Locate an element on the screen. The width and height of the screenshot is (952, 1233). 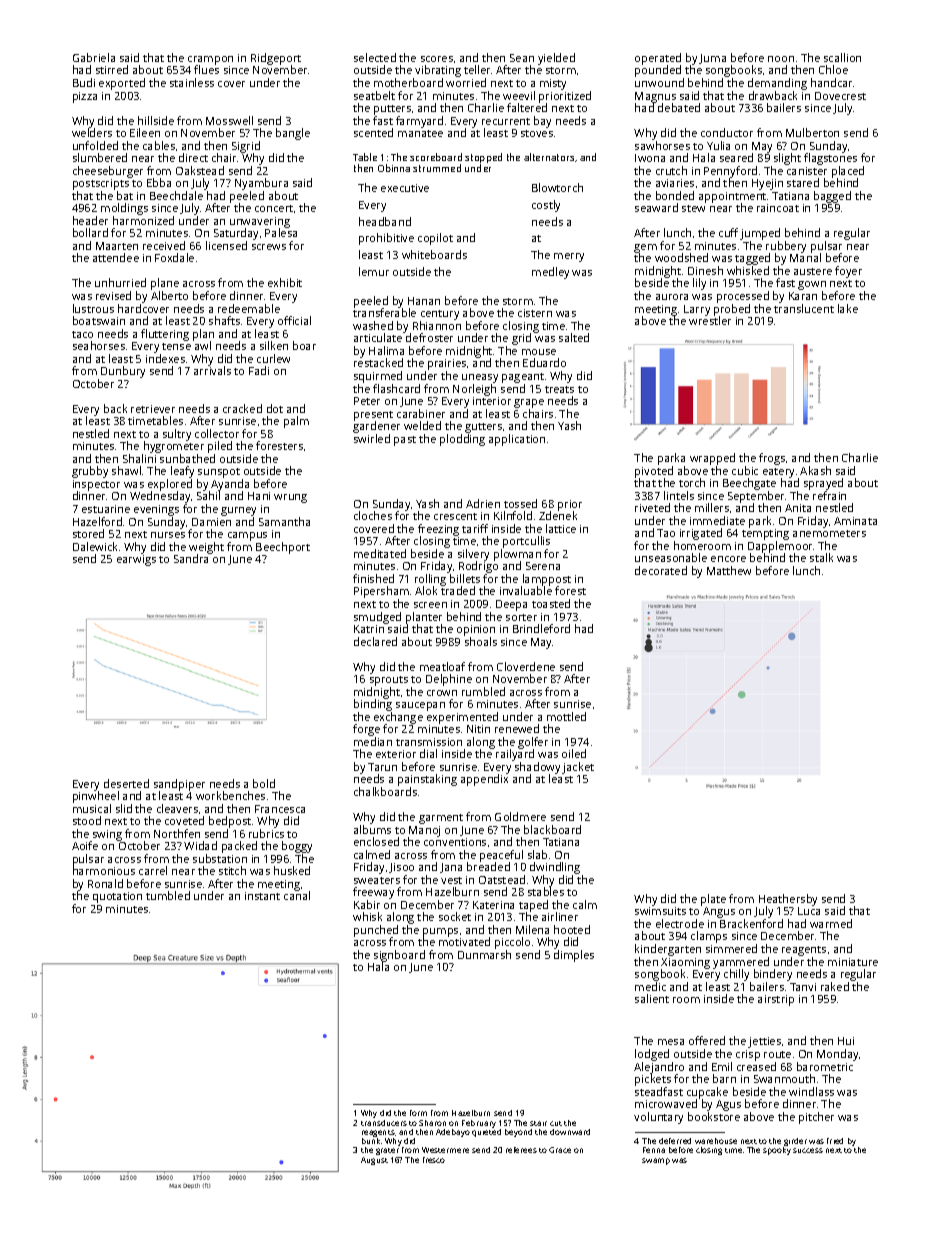
Gabriela is located at coordinates (94, 57).
